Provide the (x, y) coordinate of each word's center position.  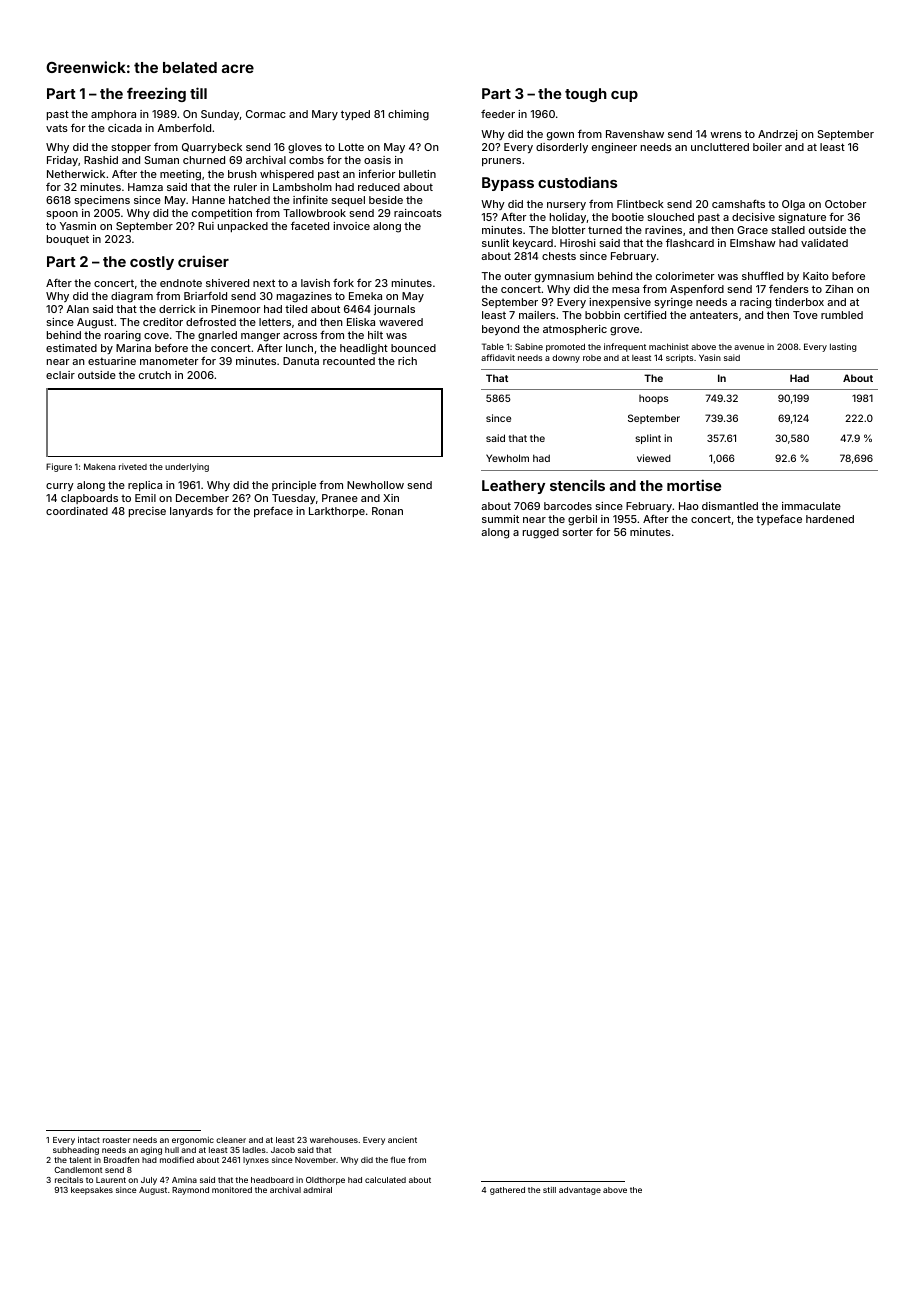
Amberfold (184, 128)
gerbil (582, 520)
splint (648, 439)
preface (273, 511)
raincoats (418, 213)
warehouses (334, 1140)
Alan (77, 309)
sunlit (495, 243)
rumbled (842, 315)
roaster (116, 1140)
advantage (580, 1191)
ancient (402, 1140)
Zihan (839, 289)
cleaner (231, 1140)
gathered (507, 1191)
